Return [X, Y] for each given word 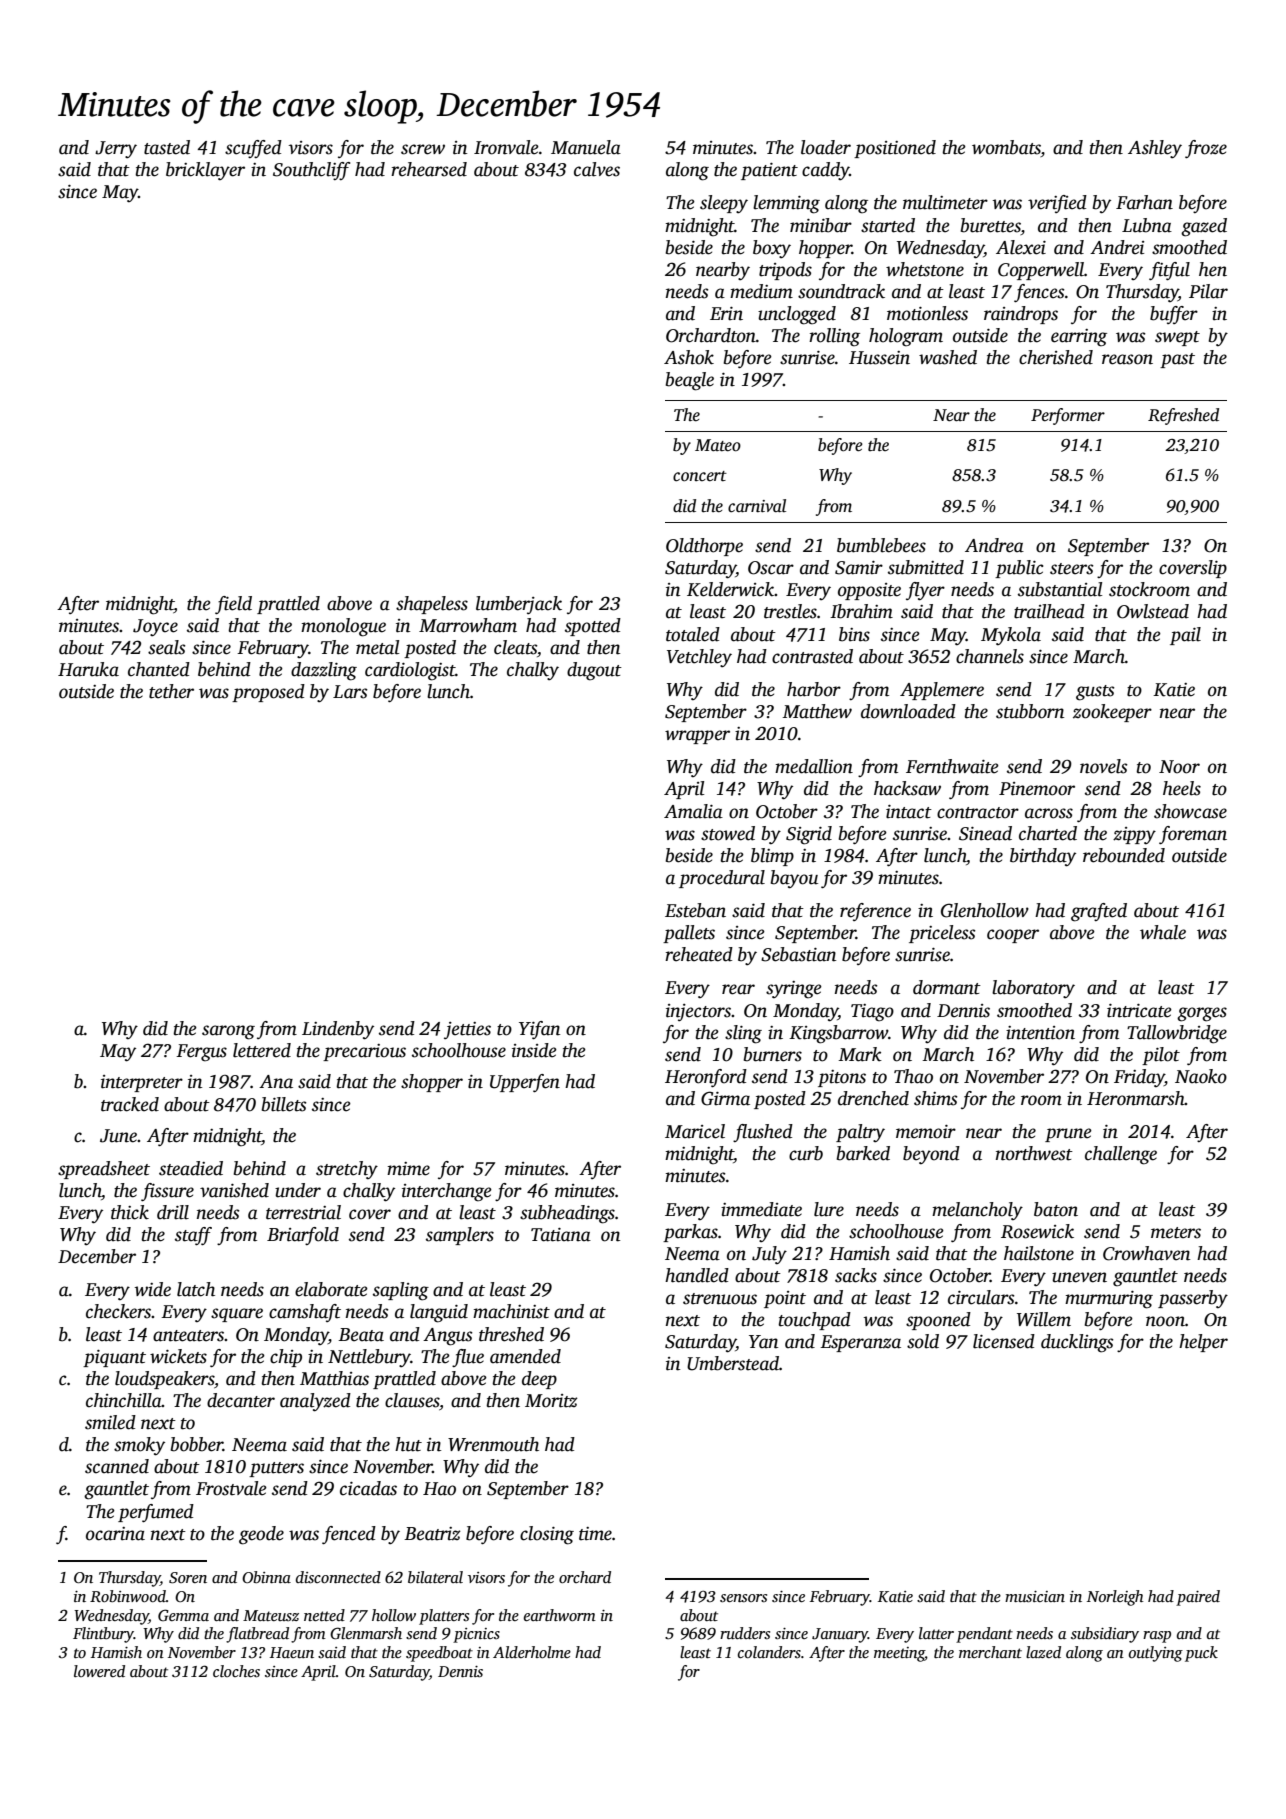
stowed [728, 833]
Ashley [1155, 149]
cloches [236, 1671]
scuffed [253, 149]
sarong [228, 1032]
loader [826, 147]
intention [1040, 1033]
